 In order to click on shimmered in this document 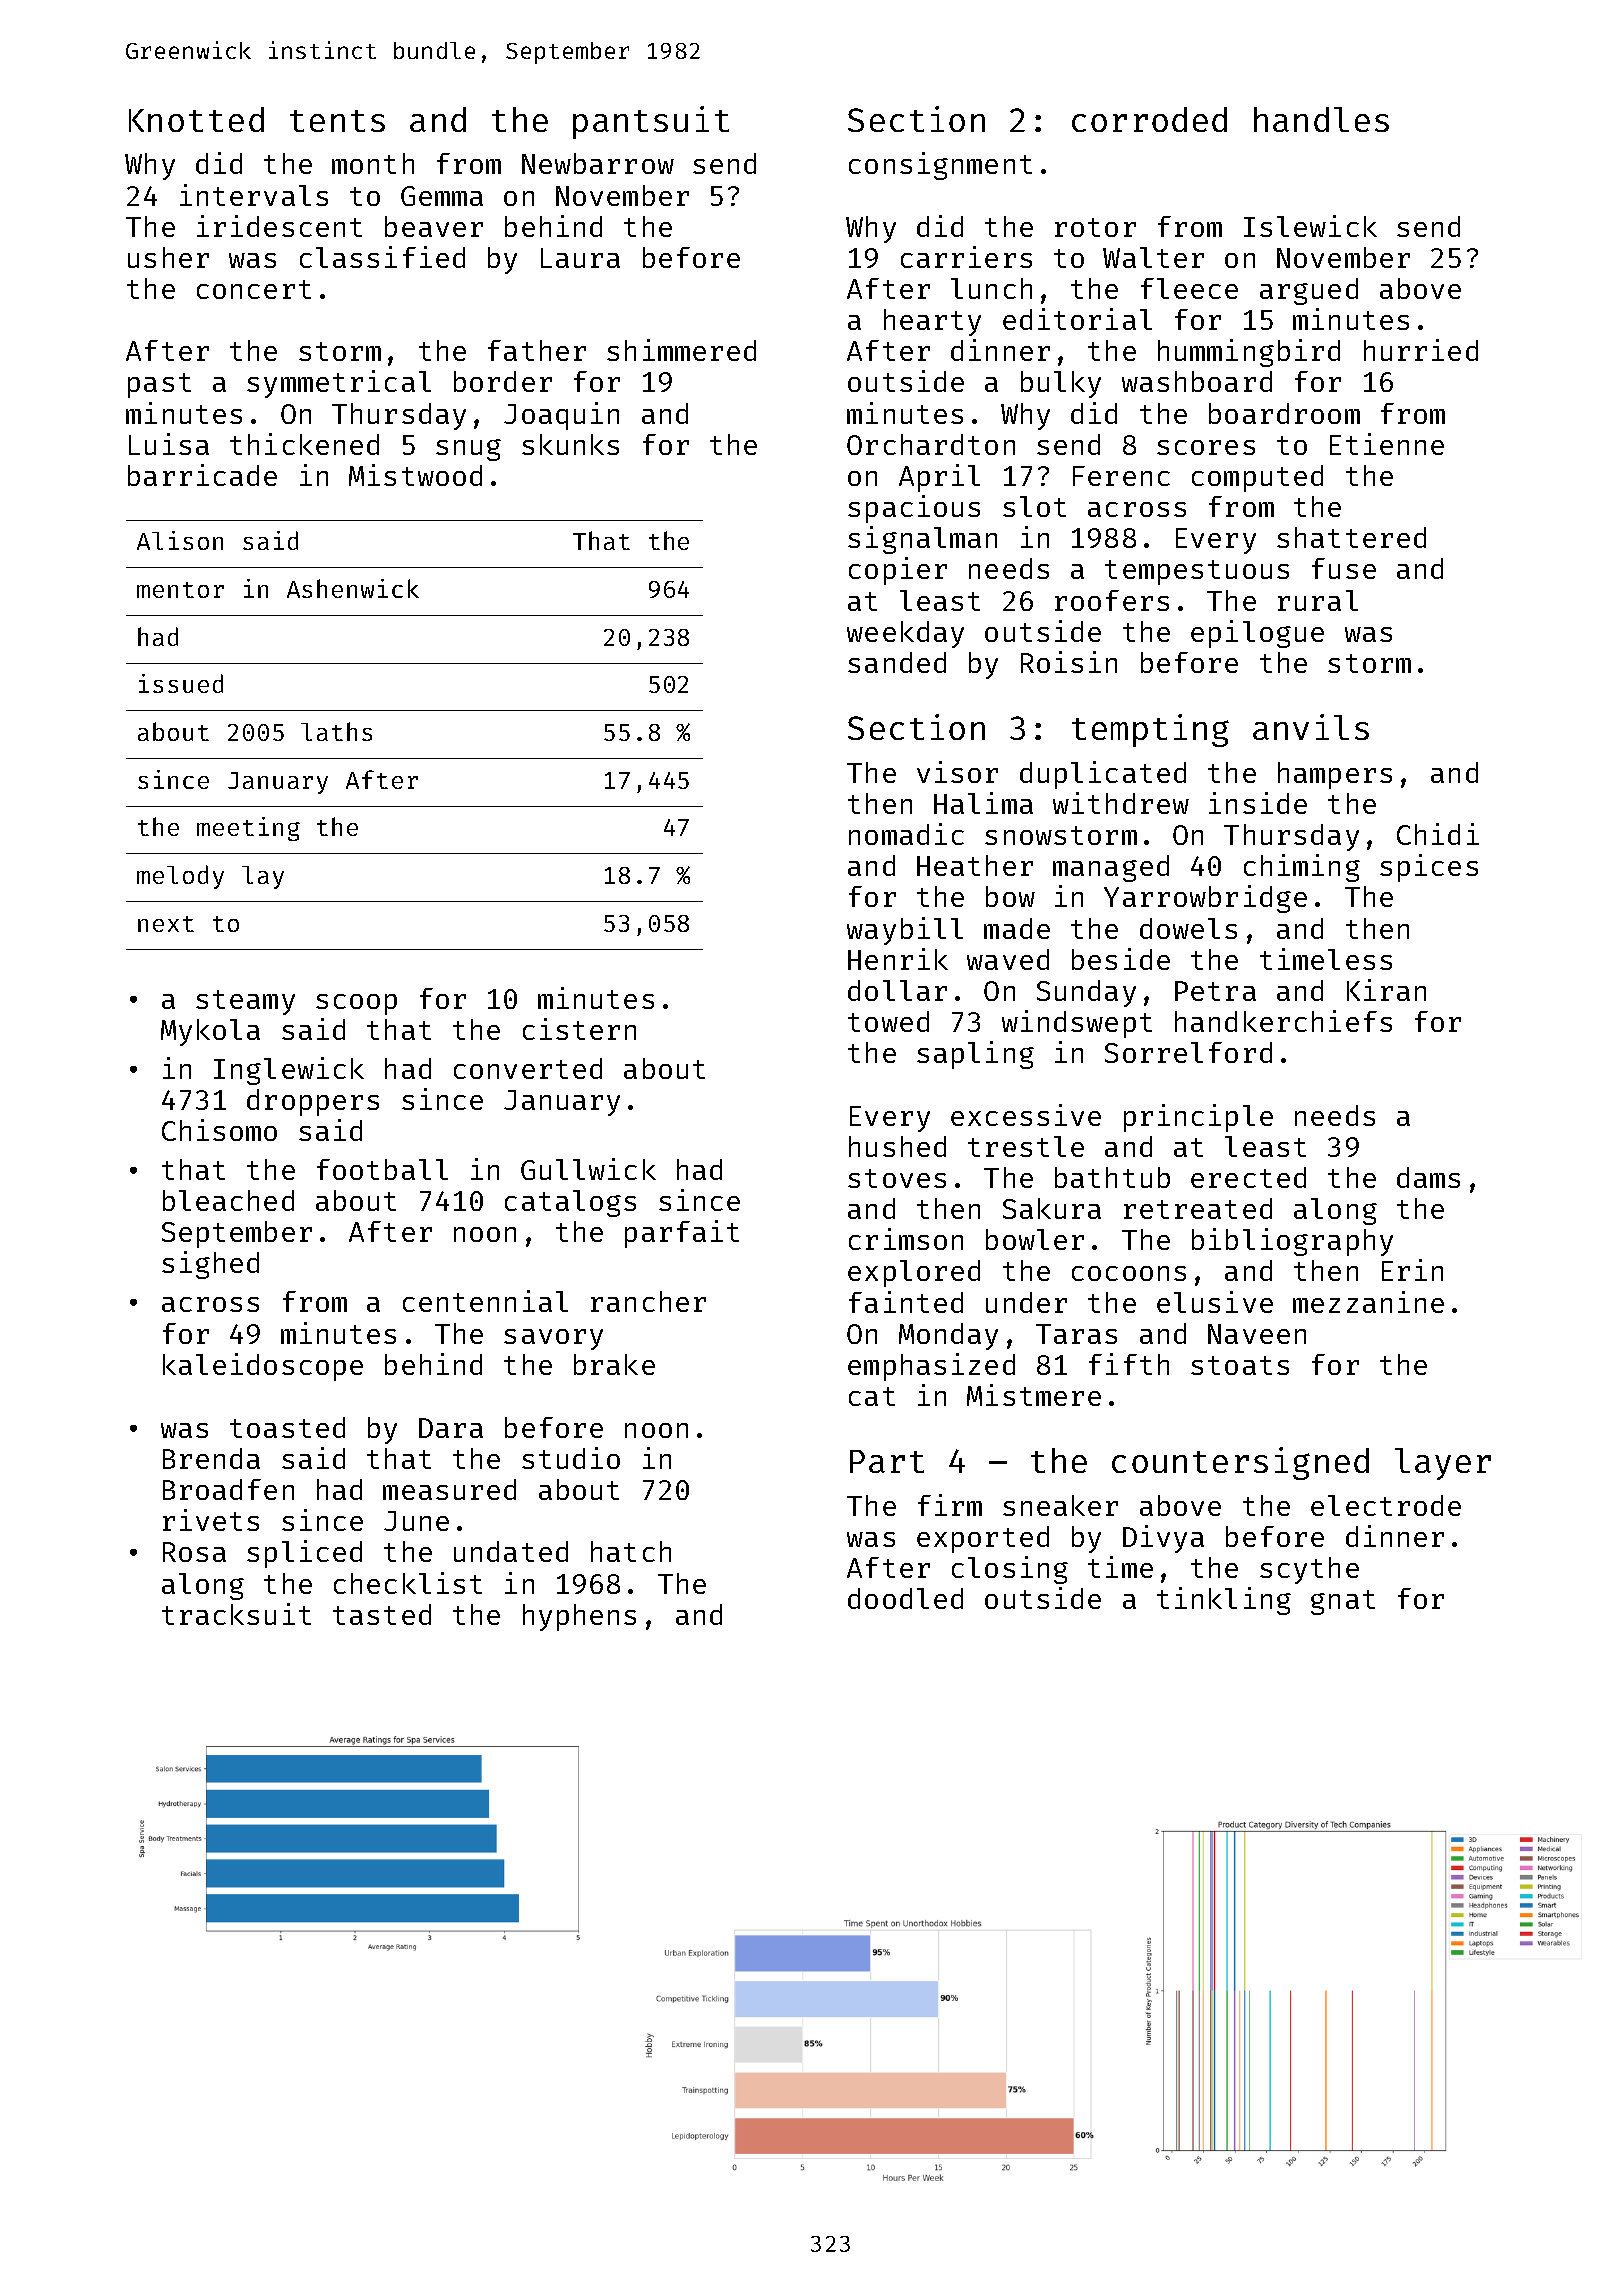, I will do `click(681, 350)`.
